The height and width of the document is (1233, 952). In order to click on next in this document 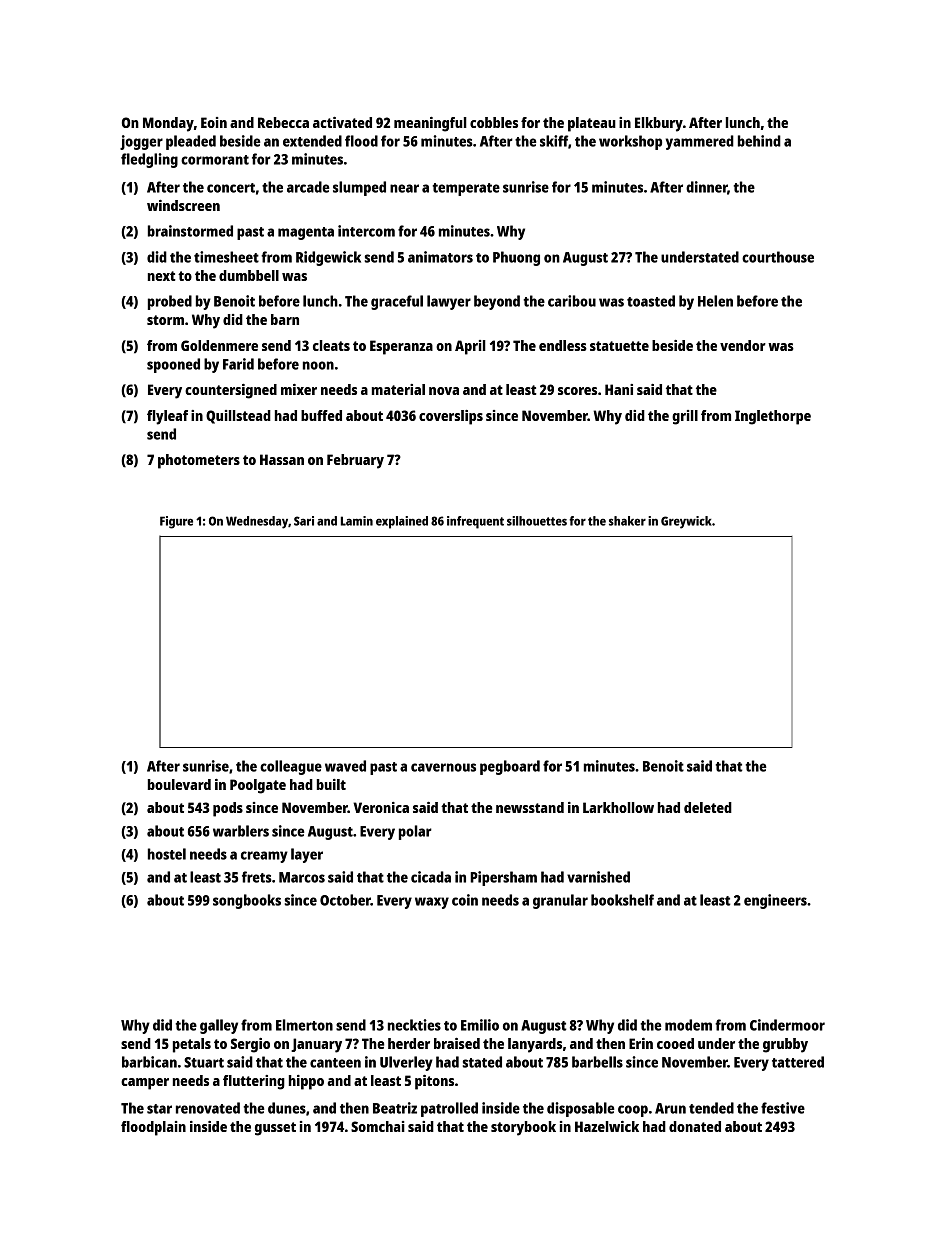, I will do `click(162, 276)`.
